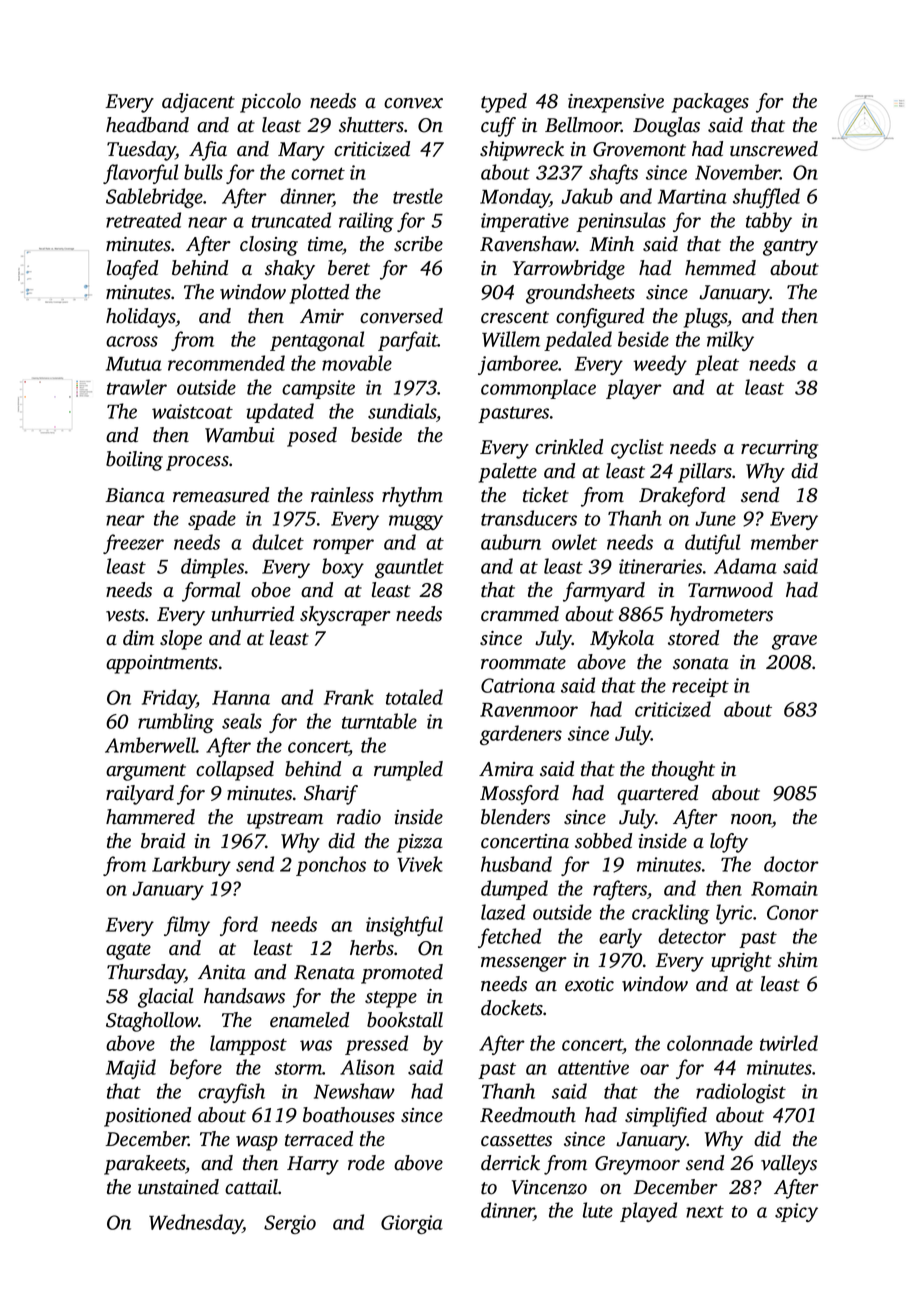  What do you see at coordinates (343, 568) in the screenshot?
I see `boxy` at bounding box center [343, 568].
